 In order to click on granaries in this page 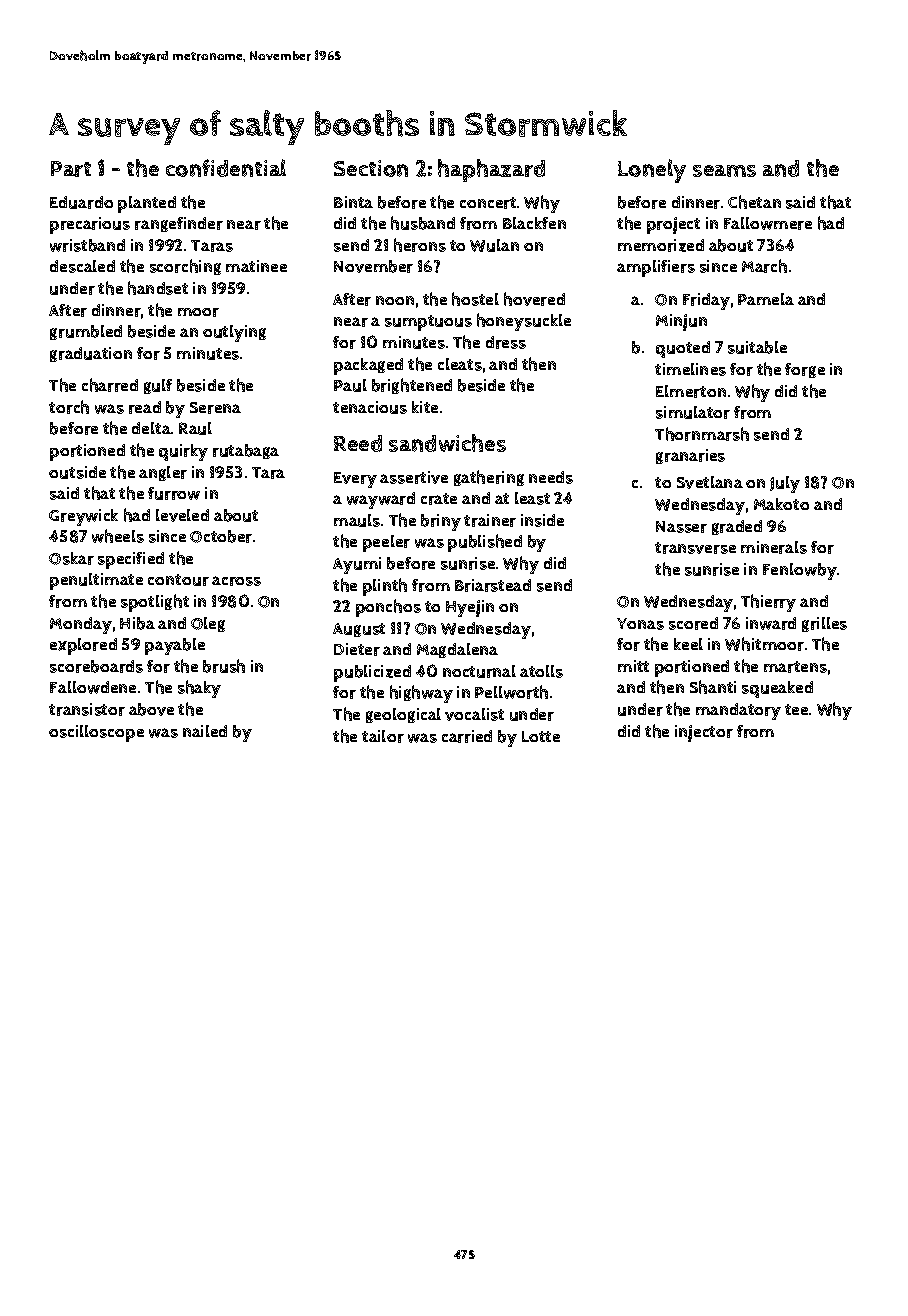, I will do `click(690, 456)`.
